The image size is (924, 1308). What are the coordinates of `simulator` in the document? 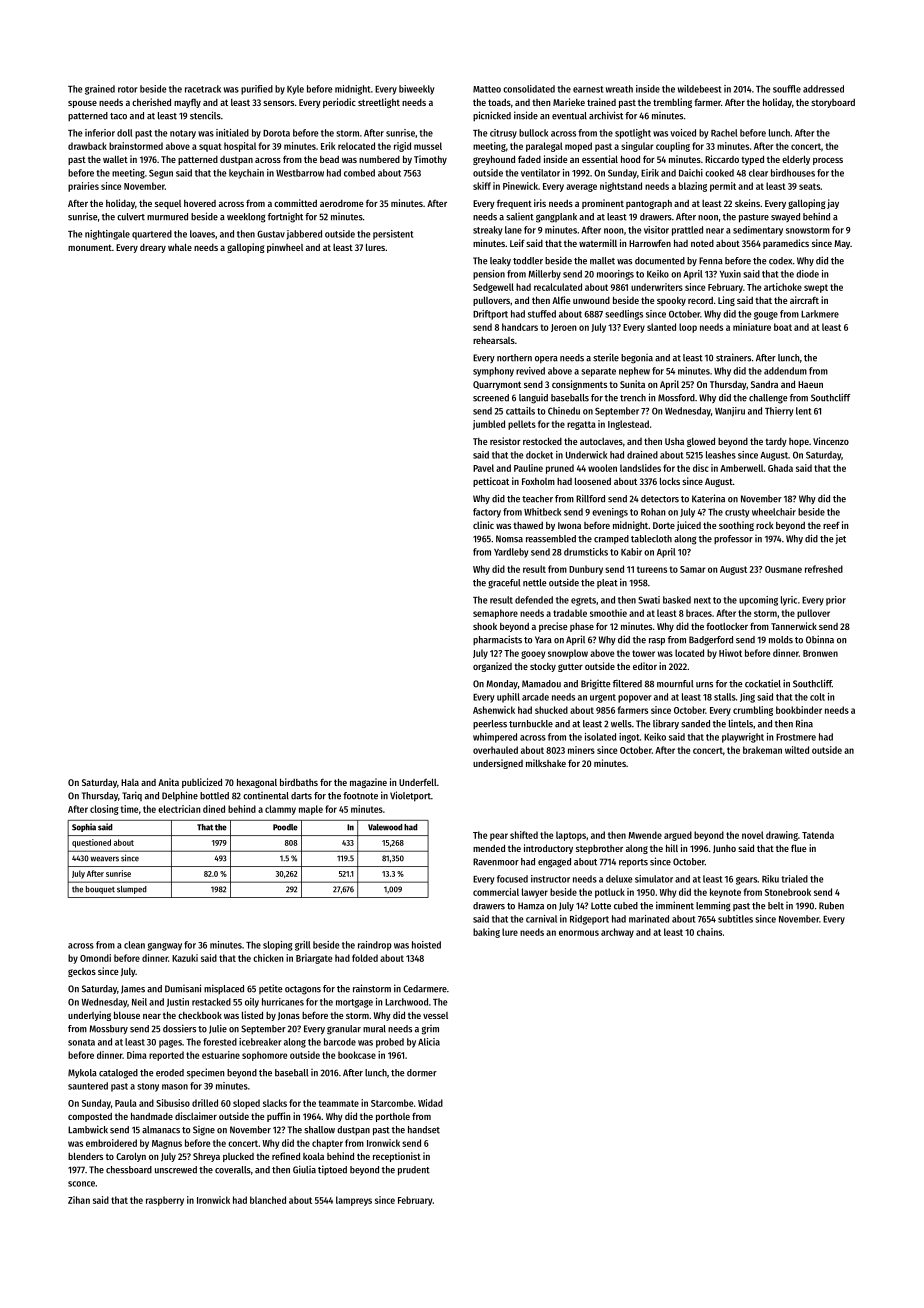 It's located at (654, 879).
